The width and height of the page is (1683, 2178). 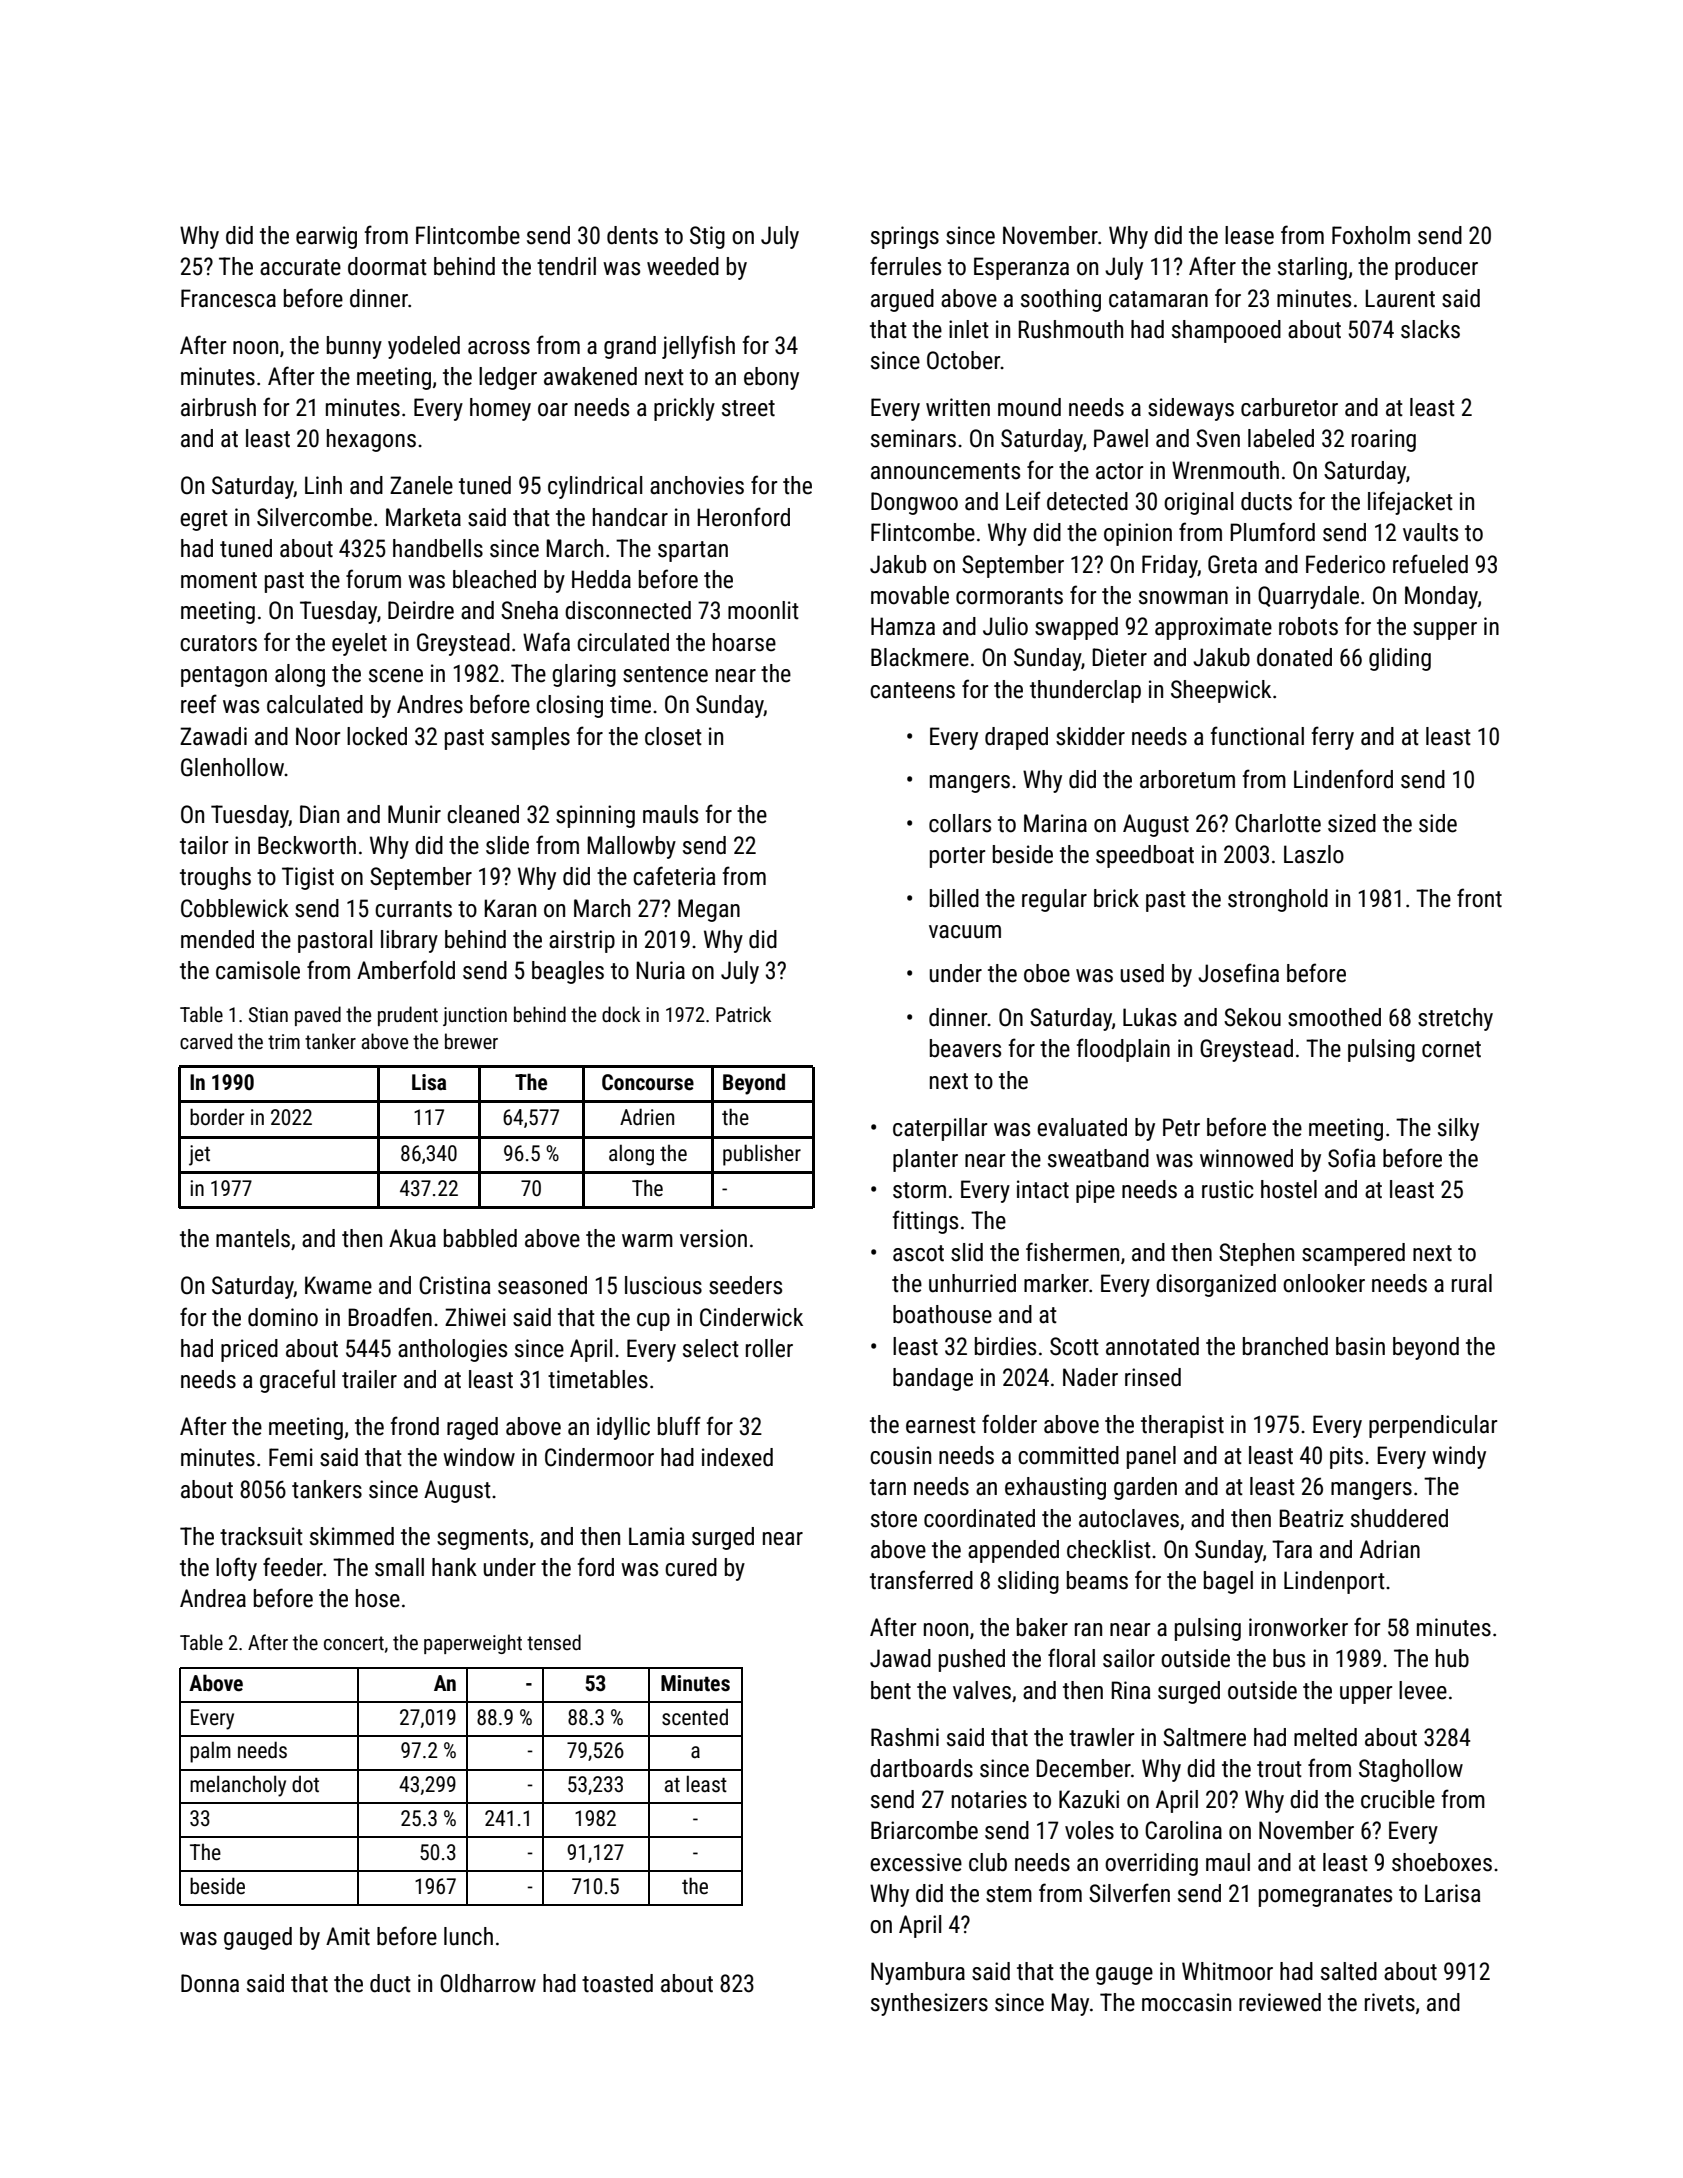 I want to click on earnest, so click(x=941, y=1425).
